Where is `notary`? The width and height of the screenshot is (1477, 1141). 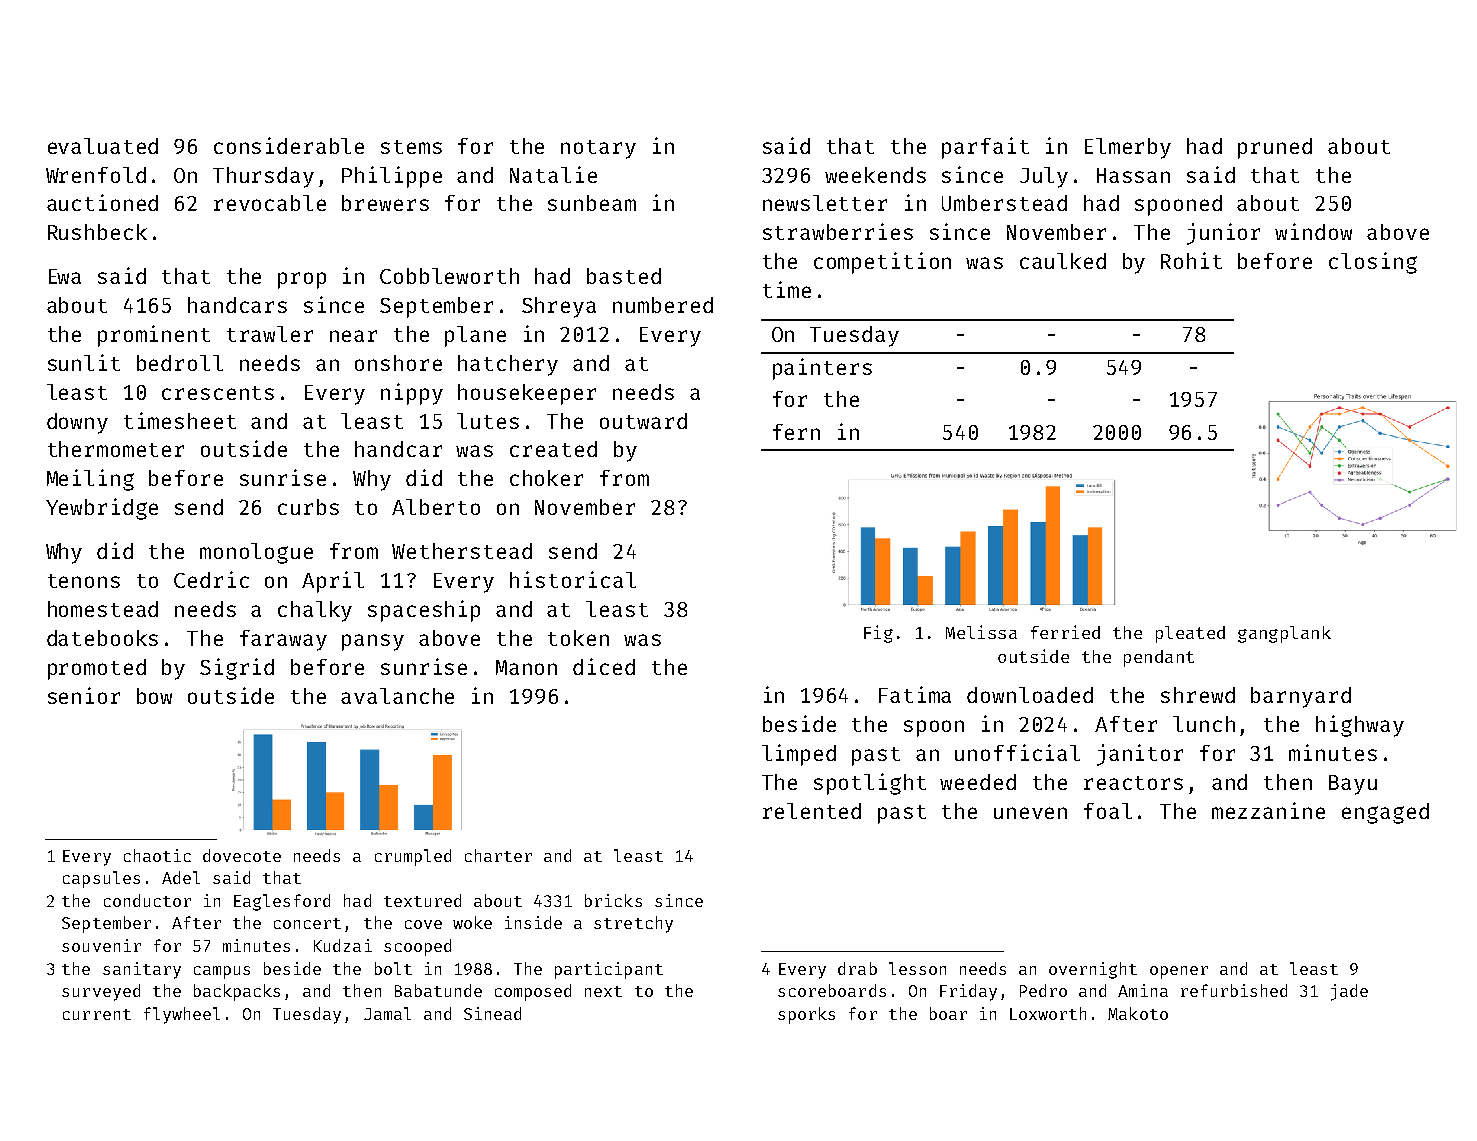
notary is located at coordinates (598, 149).
